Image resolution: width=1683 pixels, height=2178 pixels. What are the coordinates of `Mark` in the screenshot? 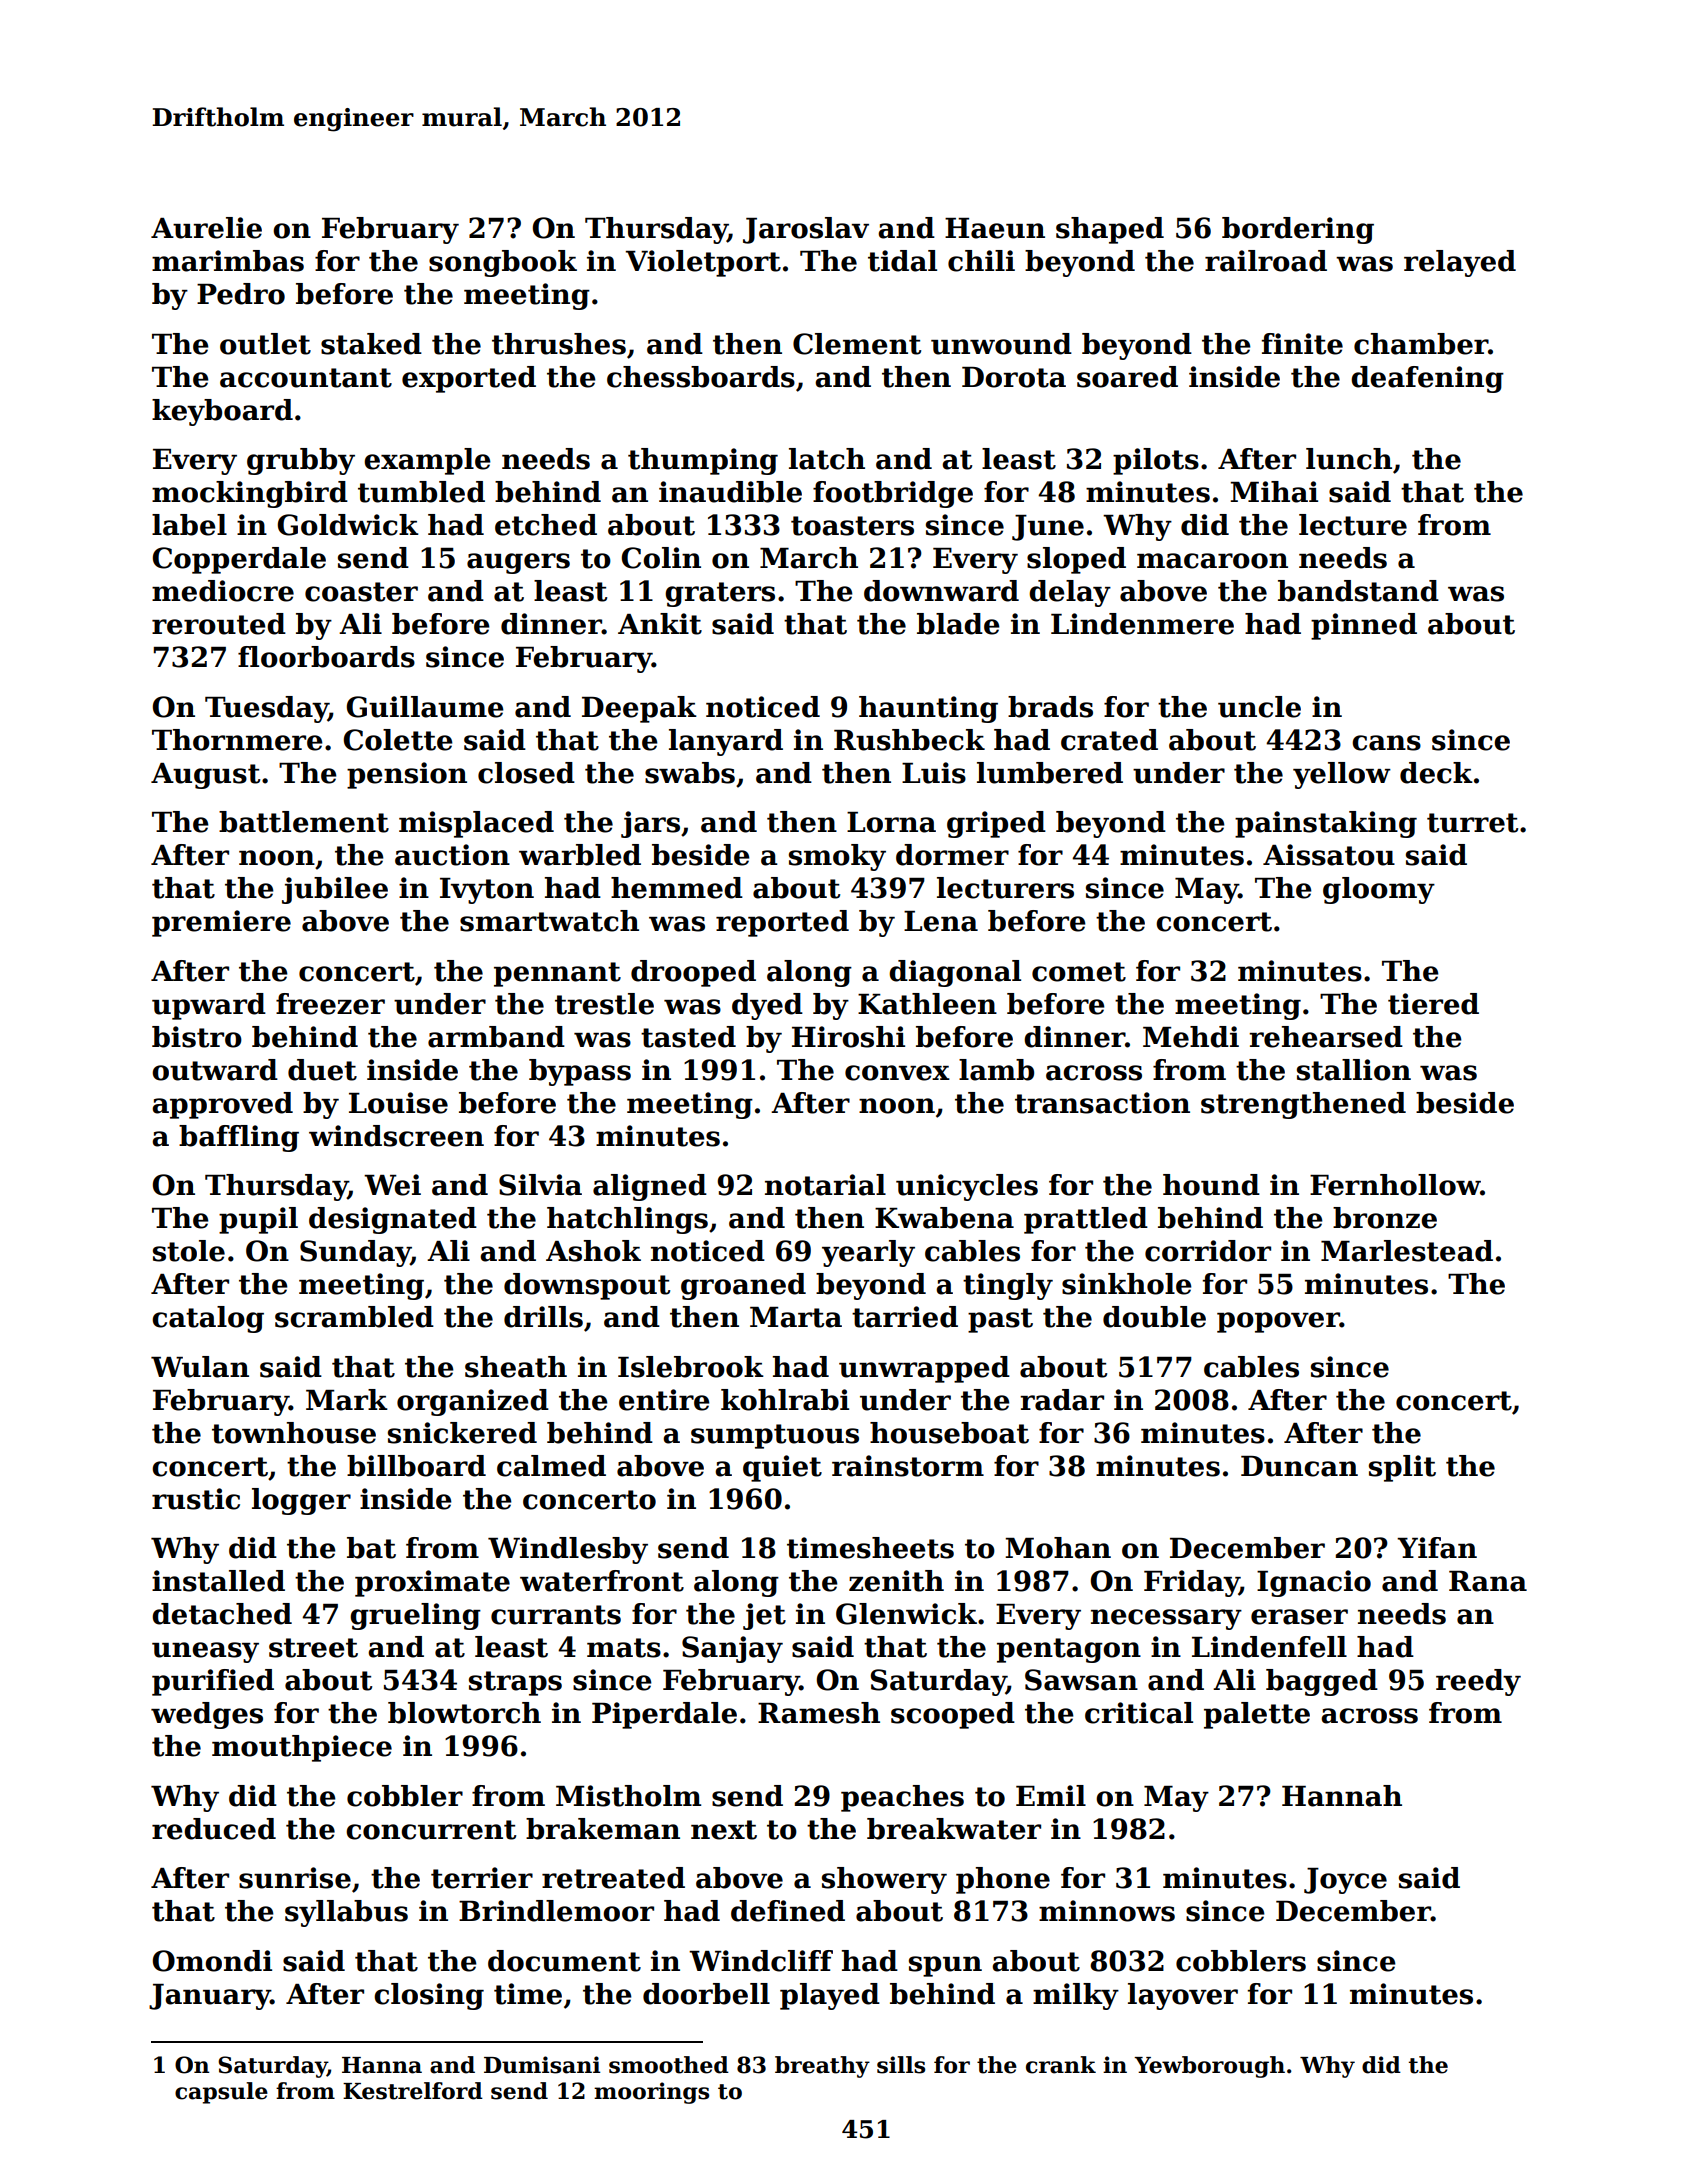 It's located at (347, 1400).
